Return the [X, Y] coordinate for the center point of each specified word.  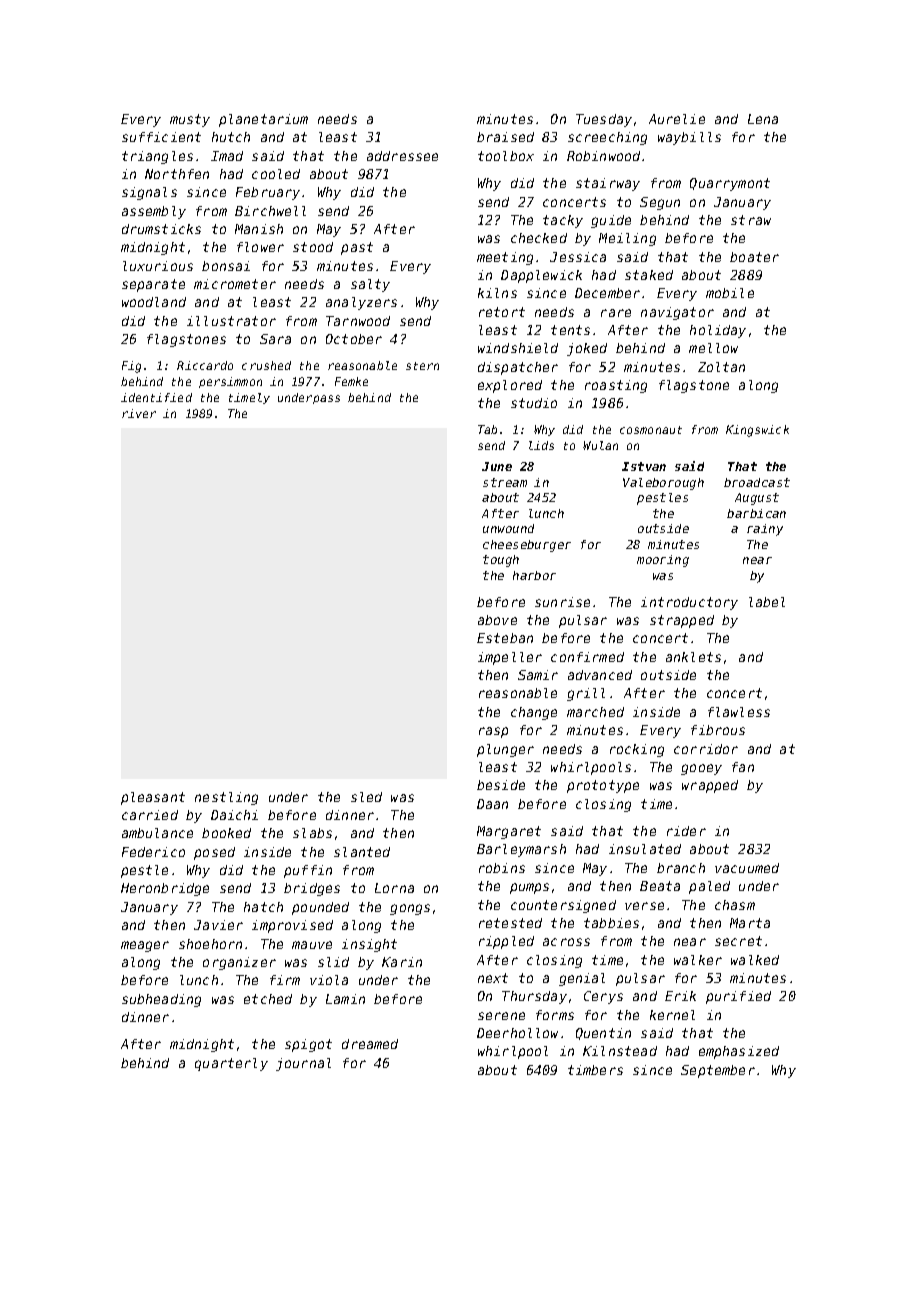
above [497, 620]
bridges [312, 889]
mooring [663, 561]
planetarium [263, 120]
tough [501, 561]
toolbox [506, 156]
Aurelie [677, 119]
